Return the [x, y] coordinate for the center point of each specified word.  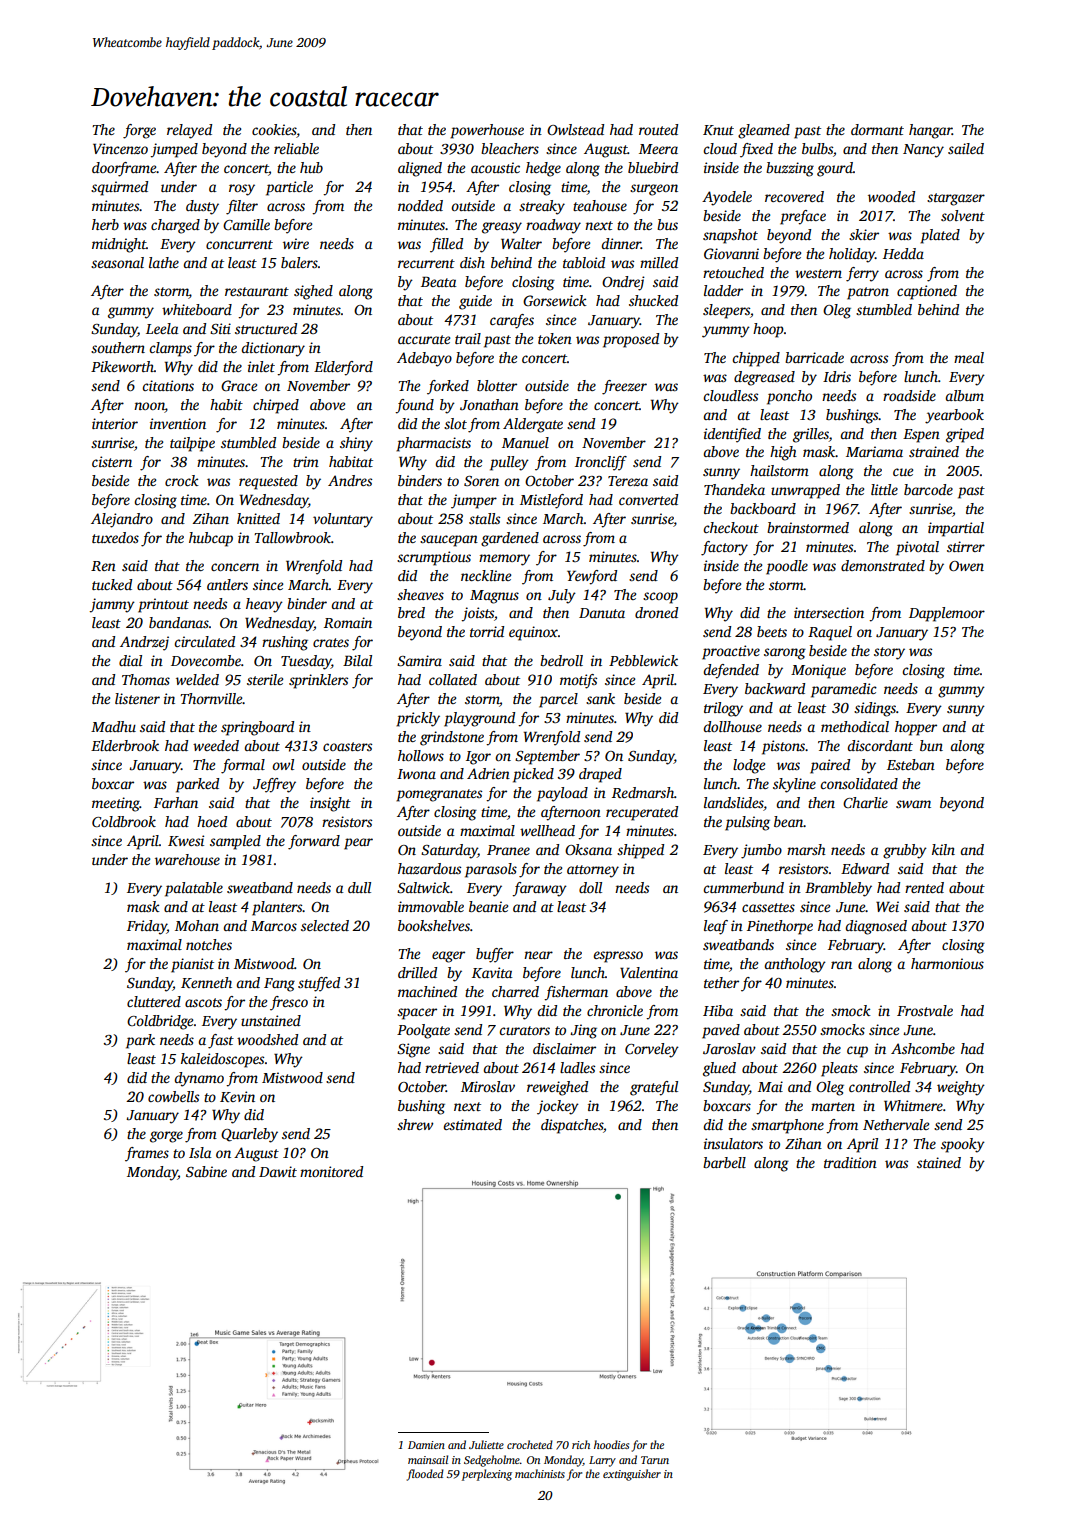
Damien [426, 1445]
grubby [905, 851]
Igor [478, 758]
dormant [877, 129]
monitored [331, 1171]
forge [139, 131]
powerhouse [487, 131]
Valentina [649, 972]
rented [924, 887]
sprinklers [318, 681]
